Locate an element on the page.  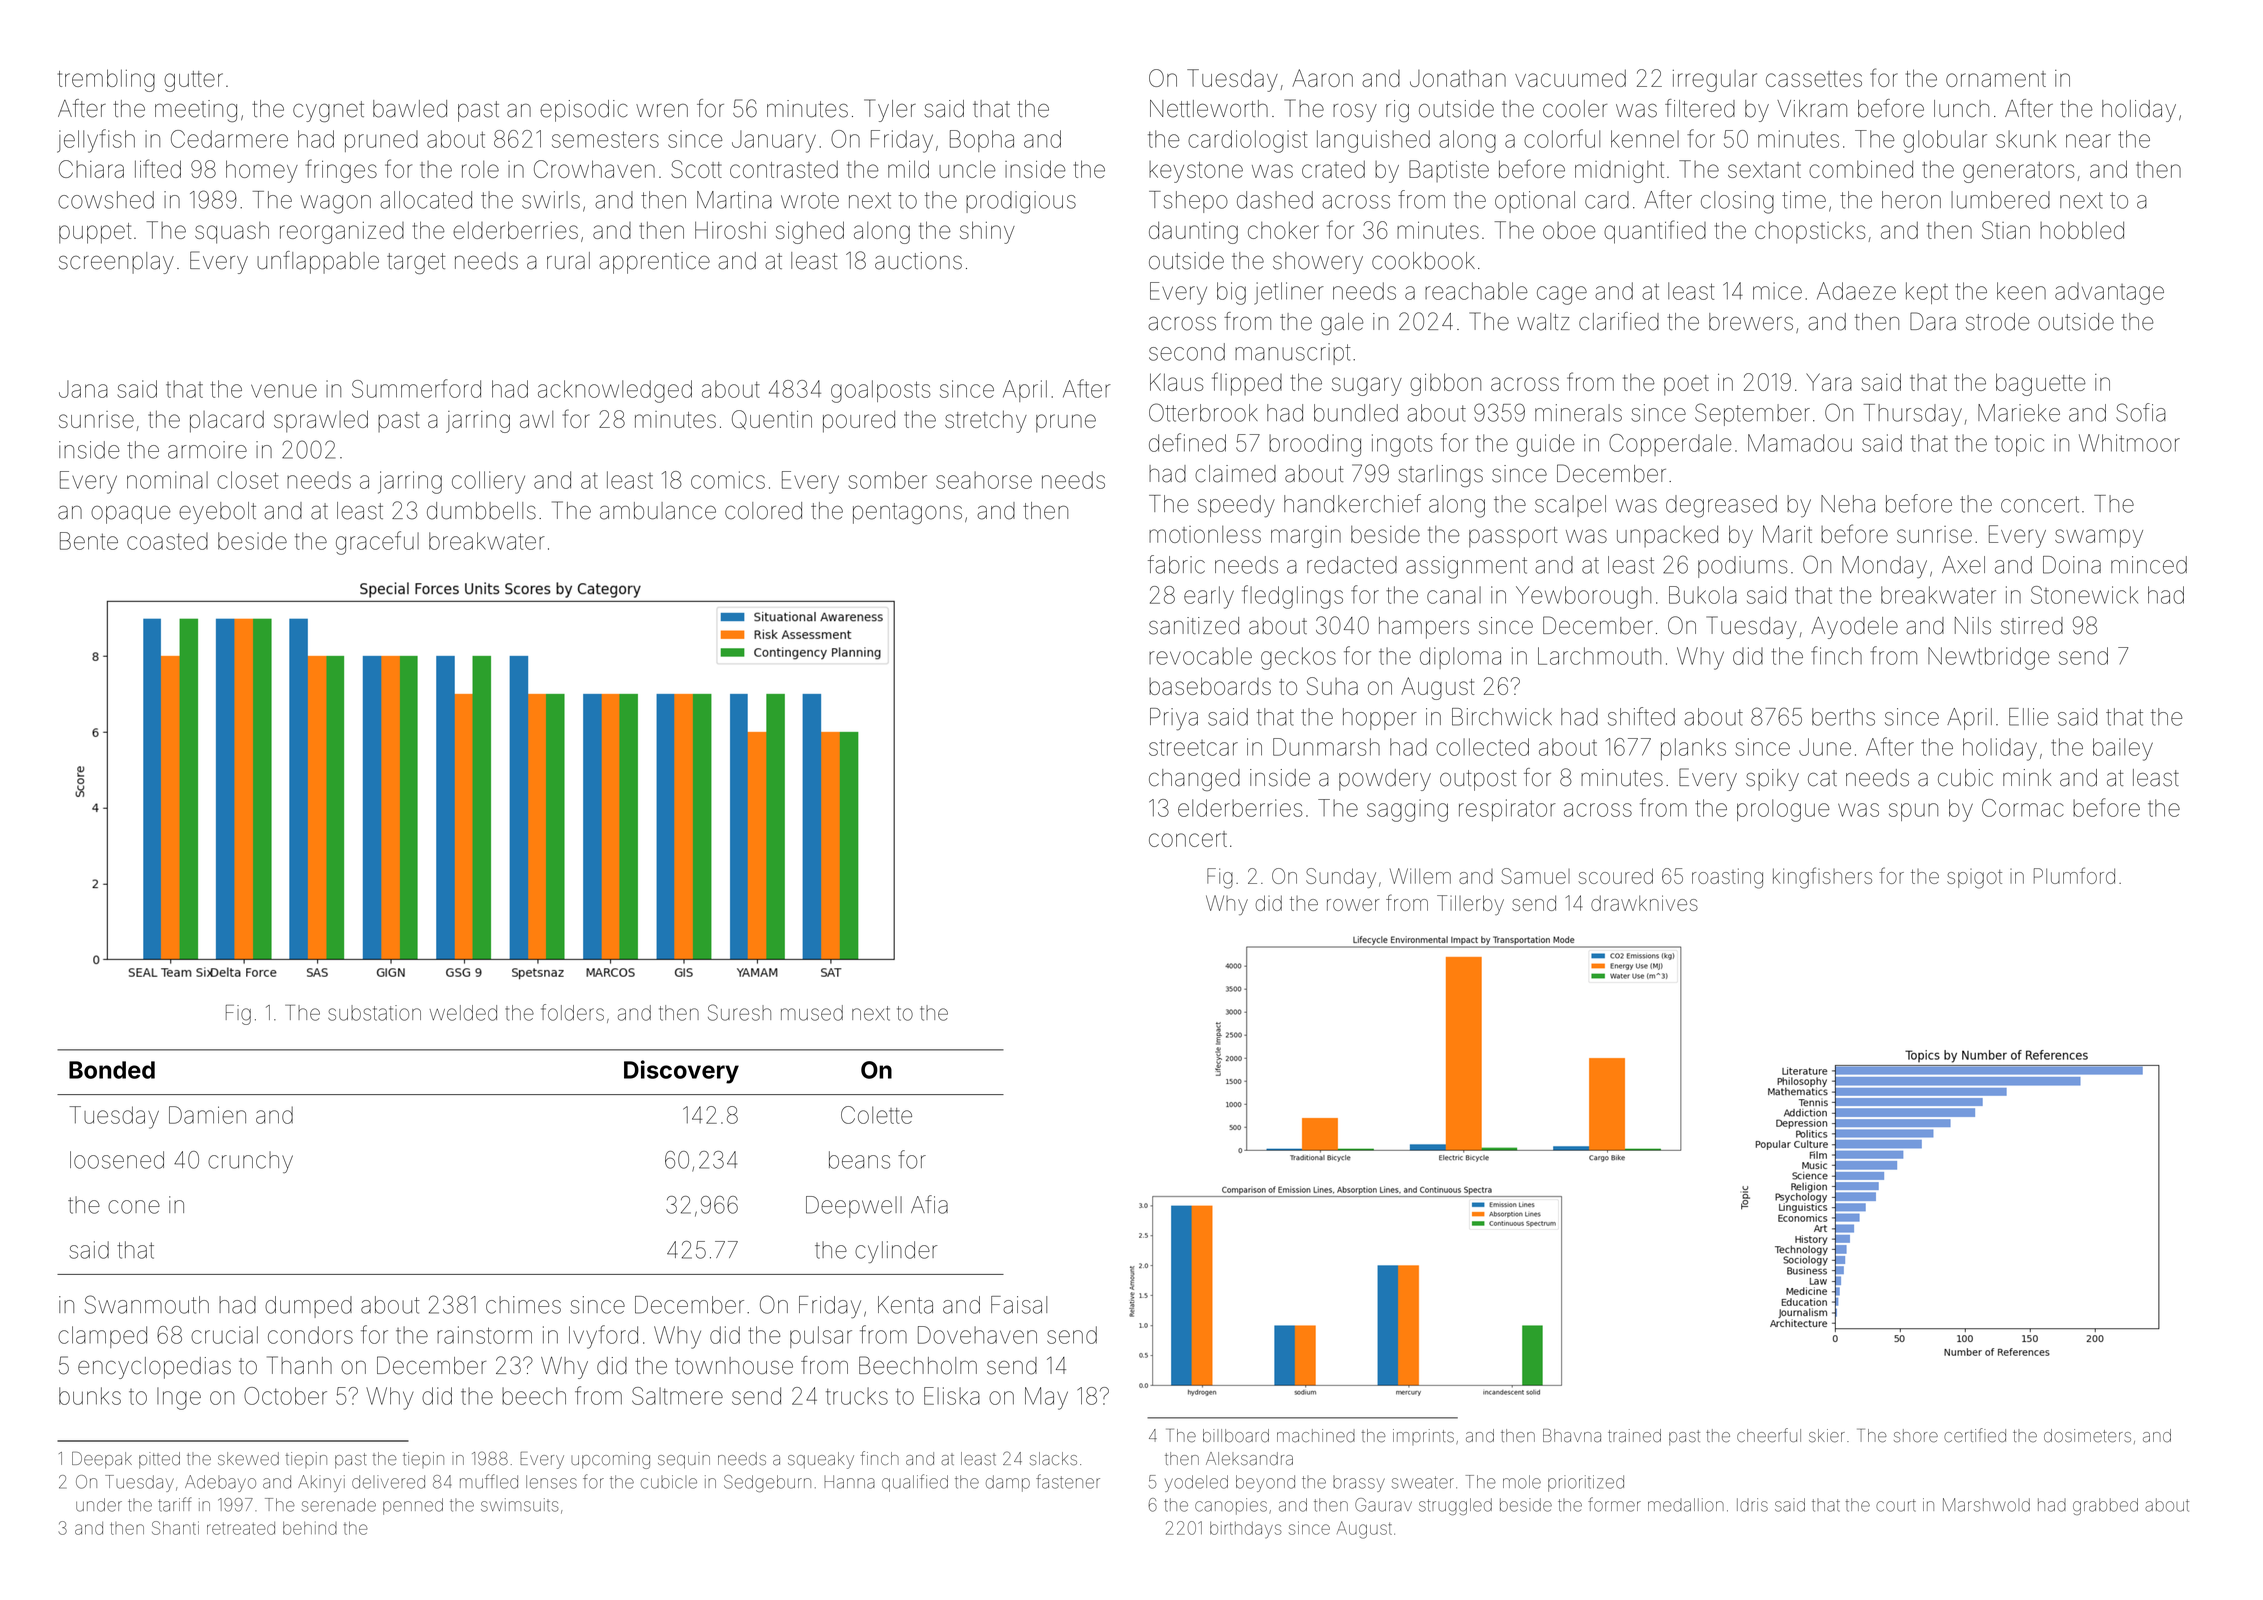
Plumford is located at coordinates (2074, 875).
